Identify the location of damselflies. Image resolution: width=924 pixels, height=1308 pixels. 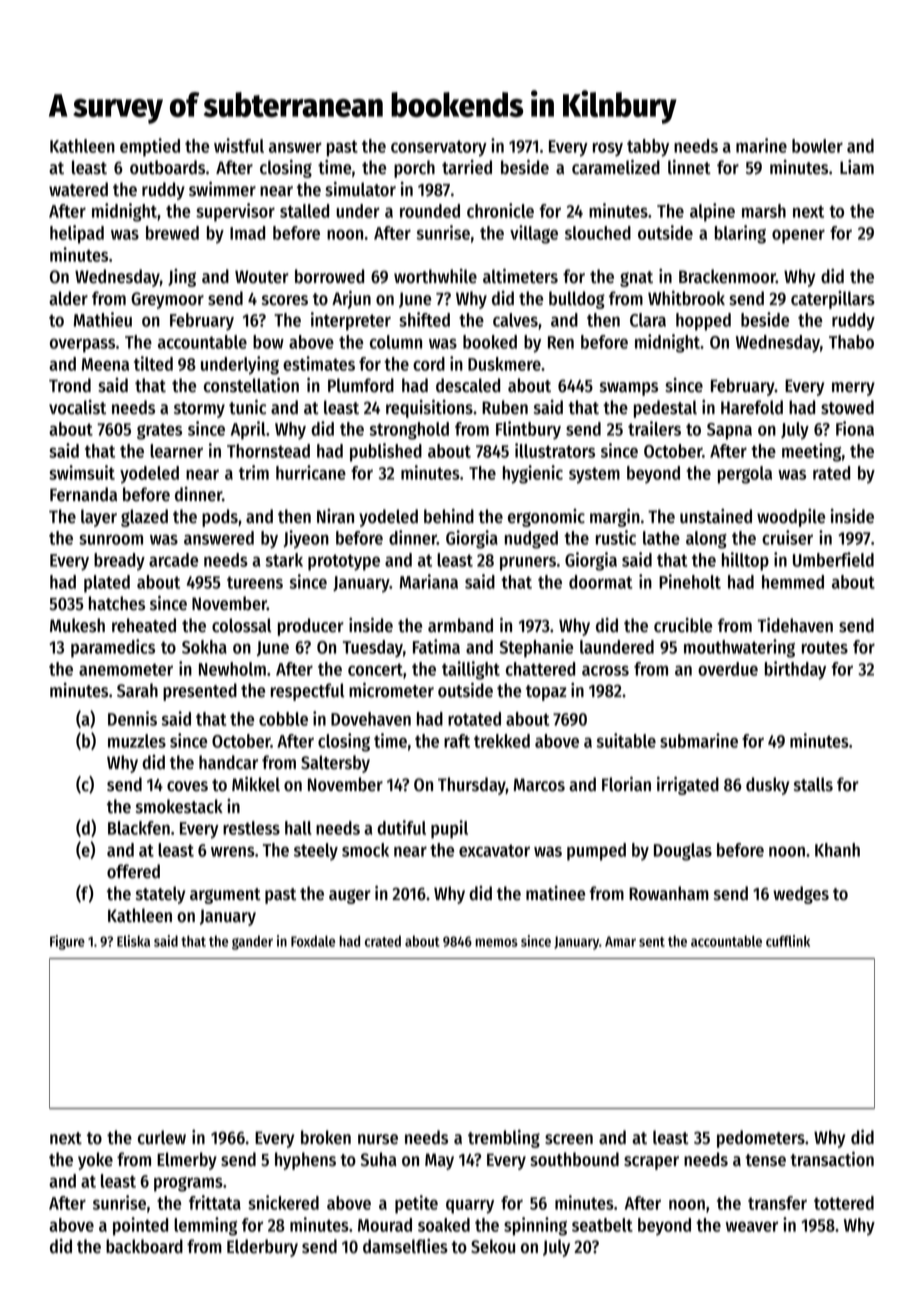
(405, 1246).
